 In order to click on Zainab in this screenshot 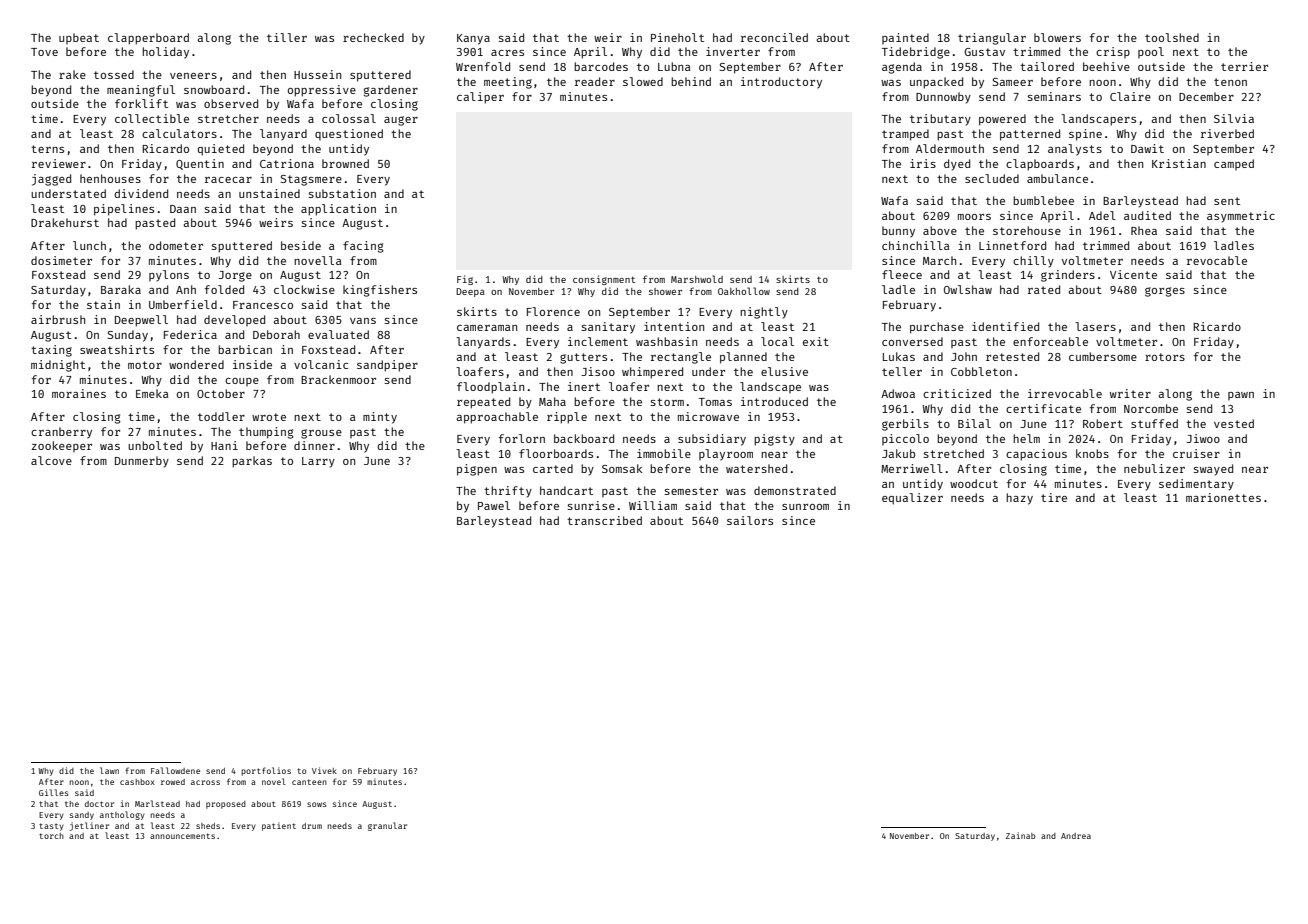, I will do `click(1020, 835)`.
